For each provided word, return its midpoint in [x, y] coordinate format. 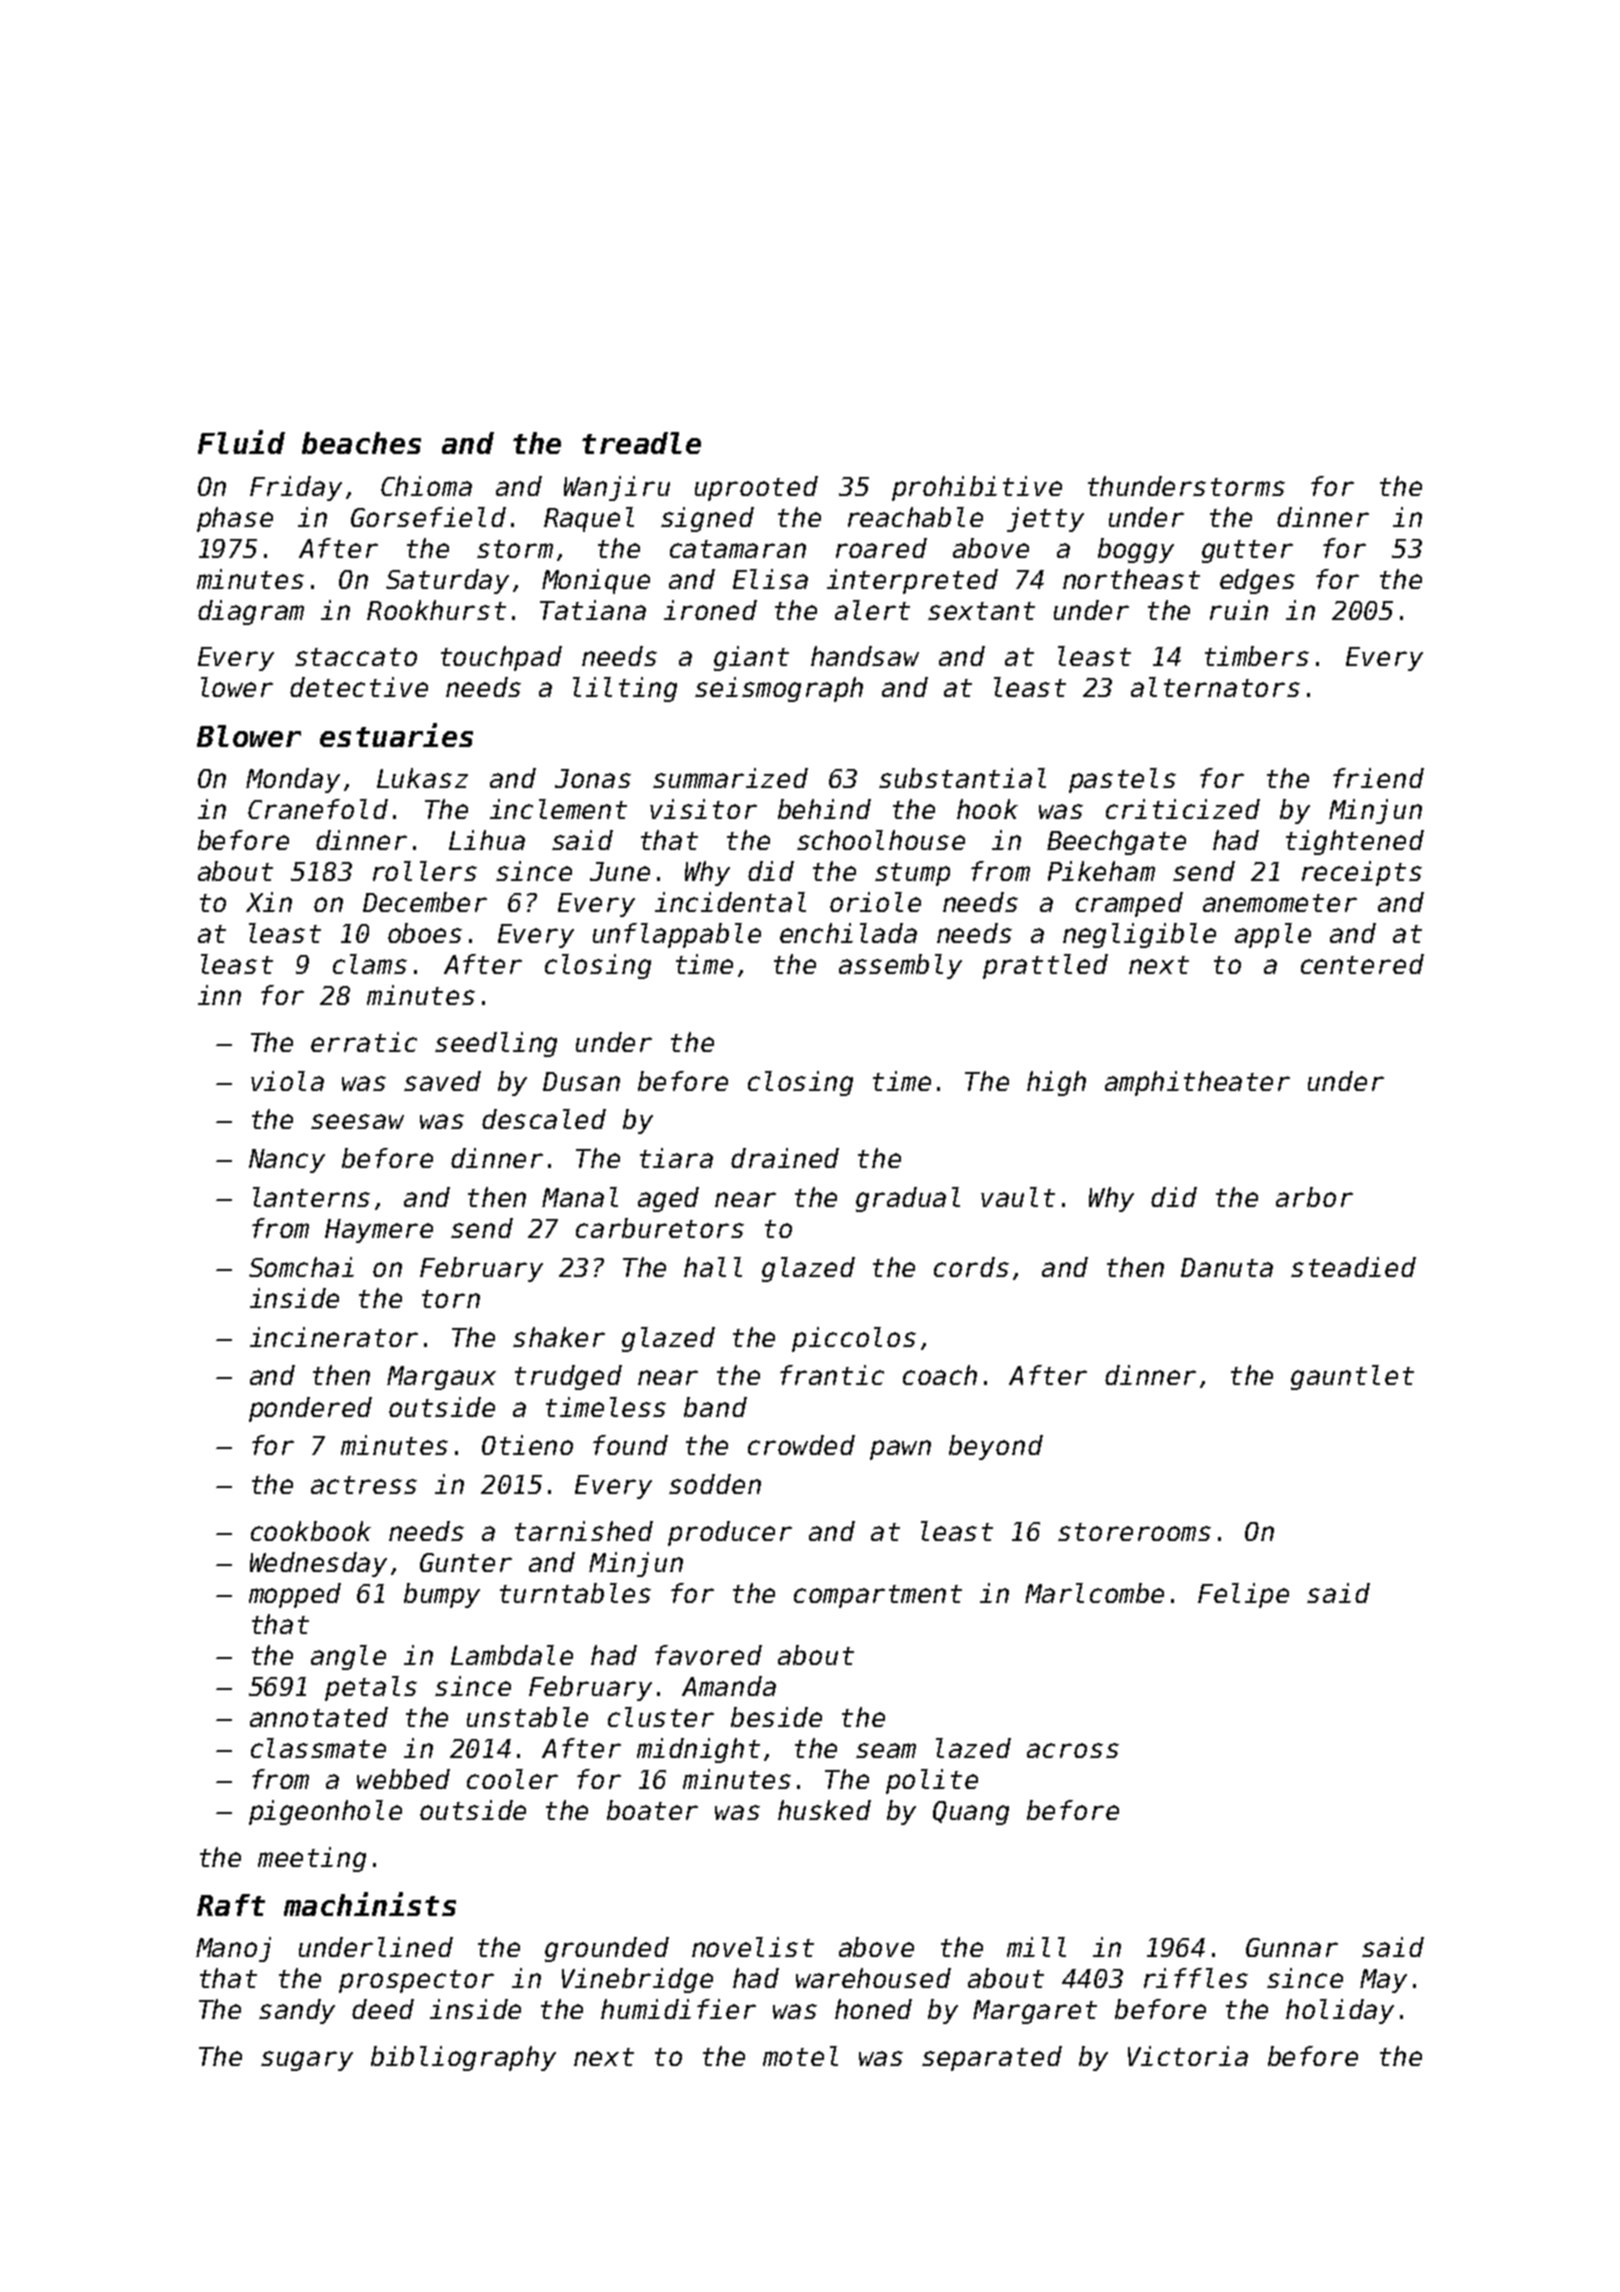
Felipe [1243, 1595]
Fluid [241, 442]
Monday [293, 780]
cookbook [311, 1531]
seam [886, 1750]
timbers [1257, 656]
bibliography [463, 2058]
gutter [1247, 551]
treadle [641, 443]
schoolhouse [881, 840]
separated [992, 2058]
